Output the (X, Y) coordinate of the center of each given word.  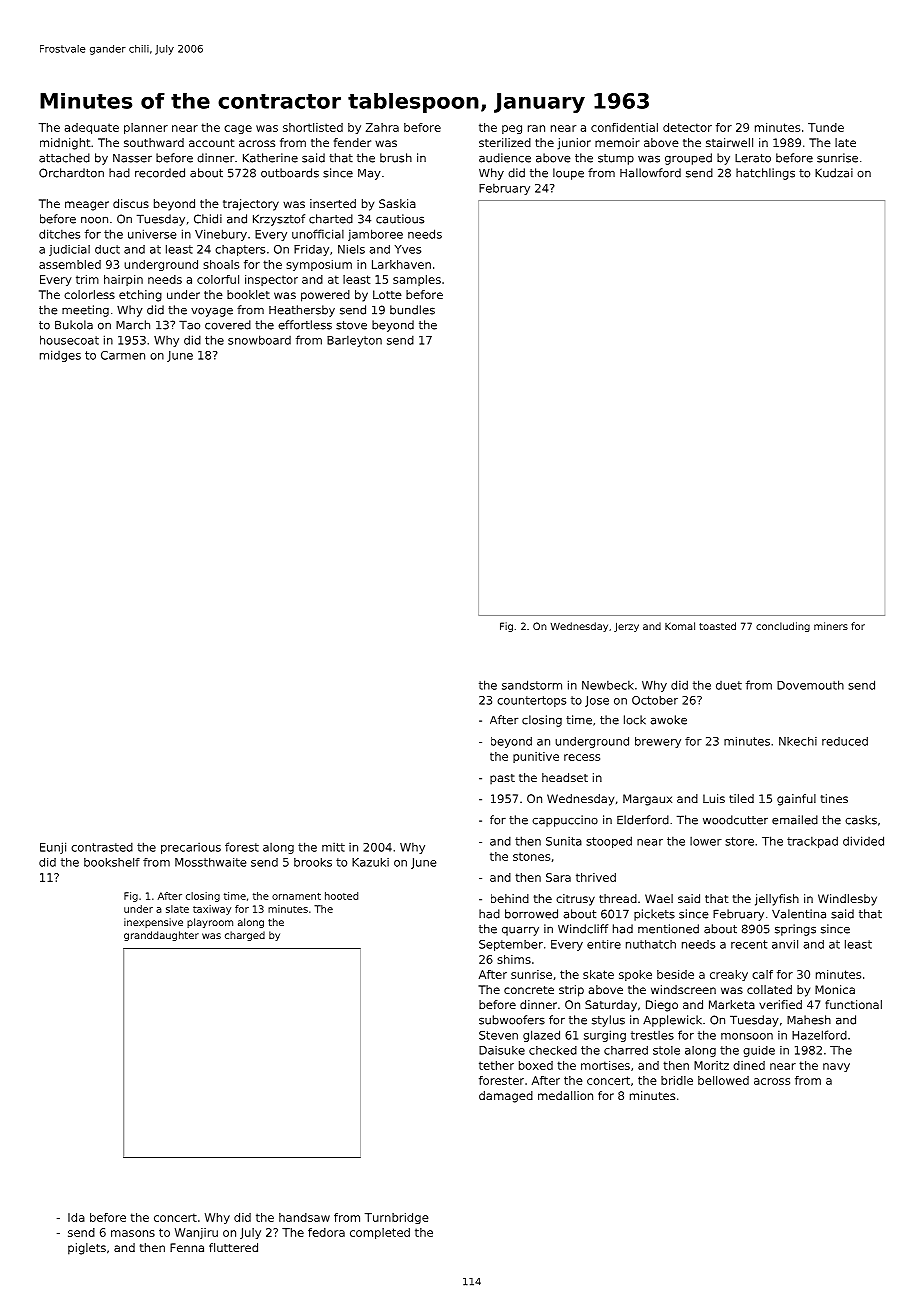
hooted (341, 896)
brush (396, 158)
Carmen (123, 355)
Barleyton (354, 341)
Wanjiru (196, 1233)
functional (853, 1004)
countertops (531, 701)
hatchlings (765, 174)
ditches (59, 234)
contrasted (102, 847)
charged (245, 936)
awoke (668, 720)
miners (831, 626)
